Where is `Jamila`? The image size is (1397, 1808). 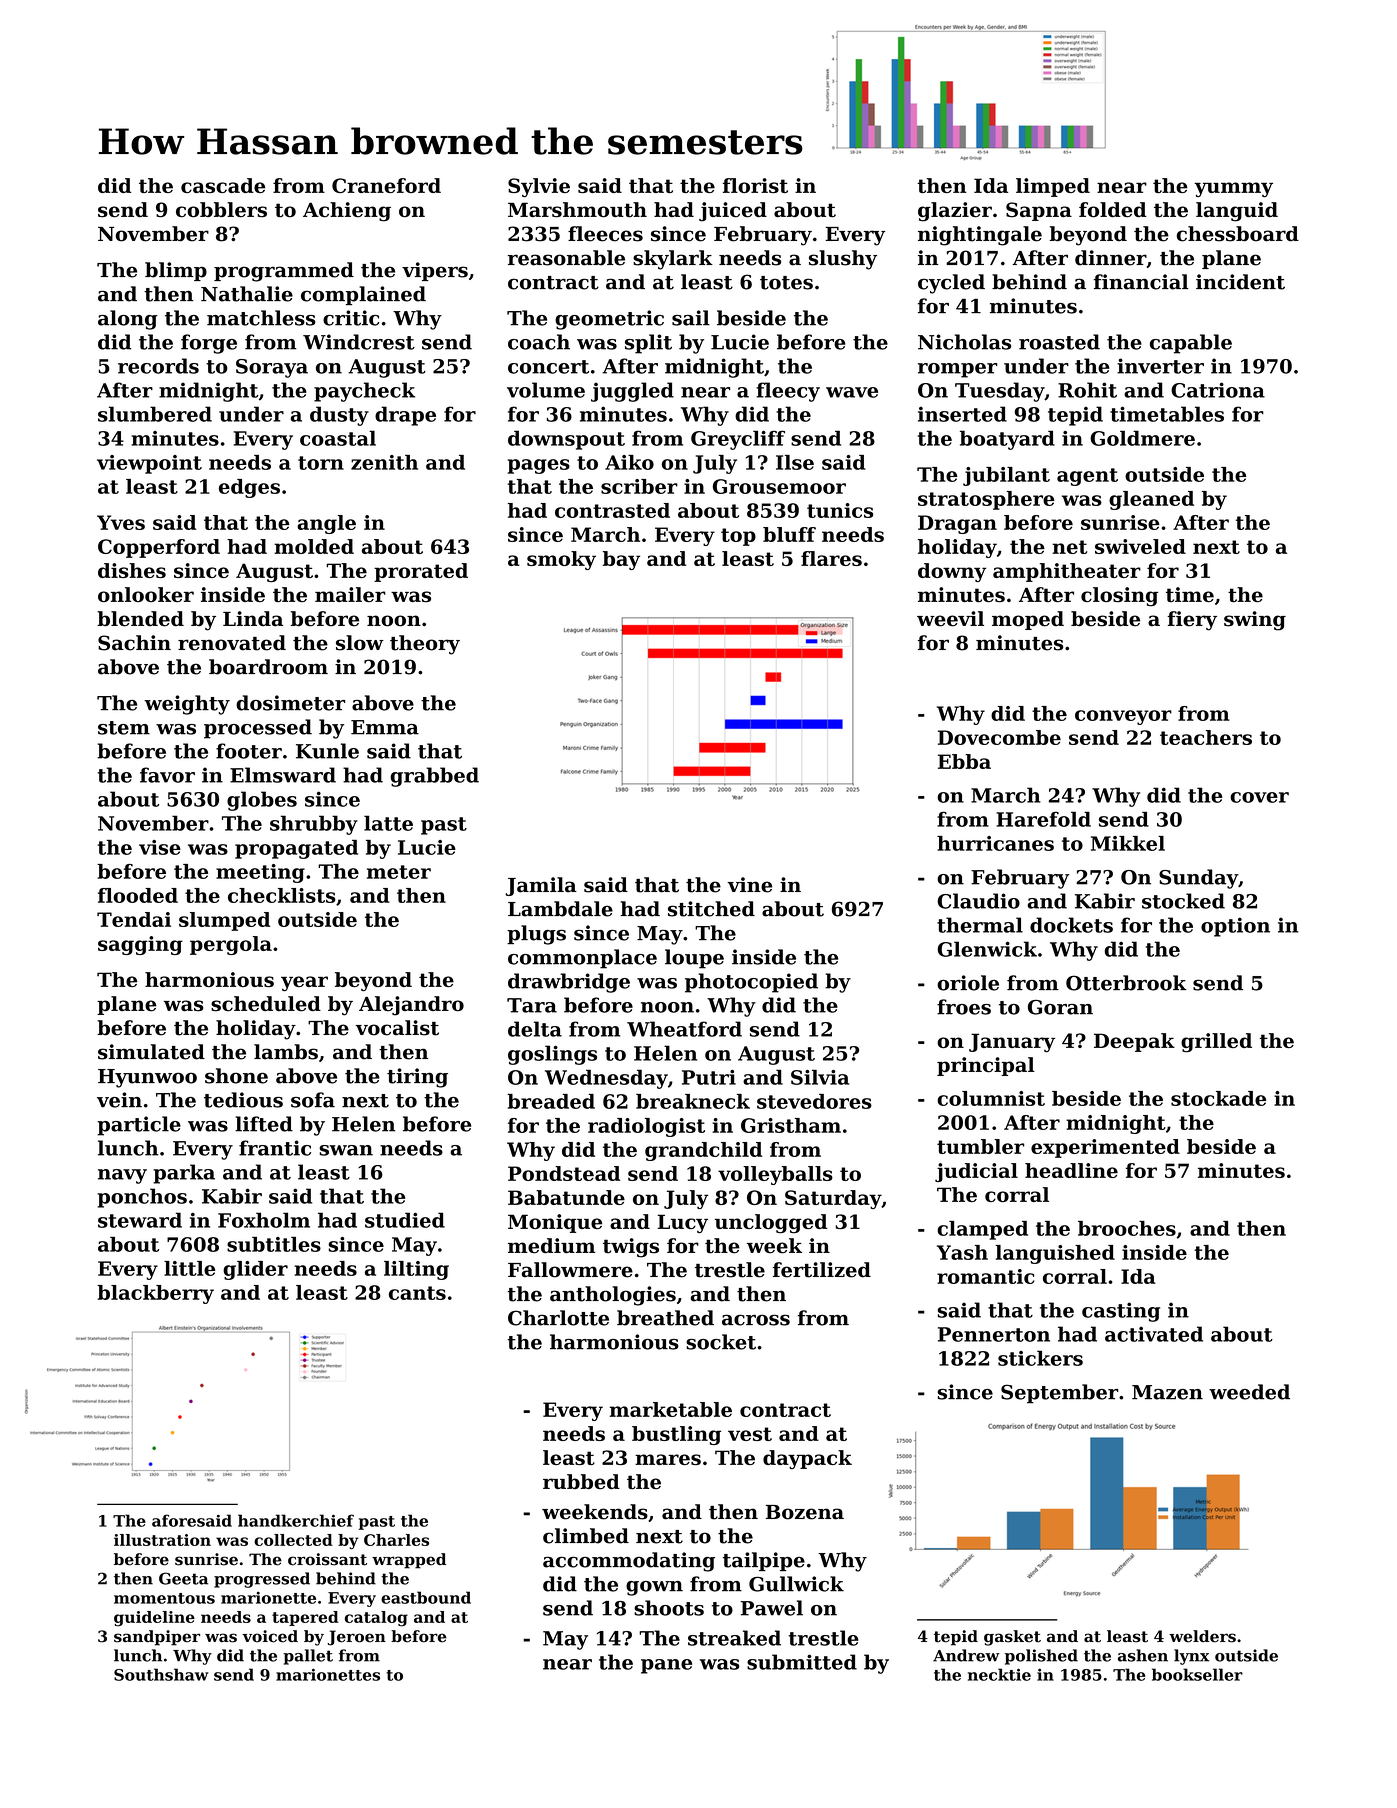
Jamila is located at coordinates (541, 886).
